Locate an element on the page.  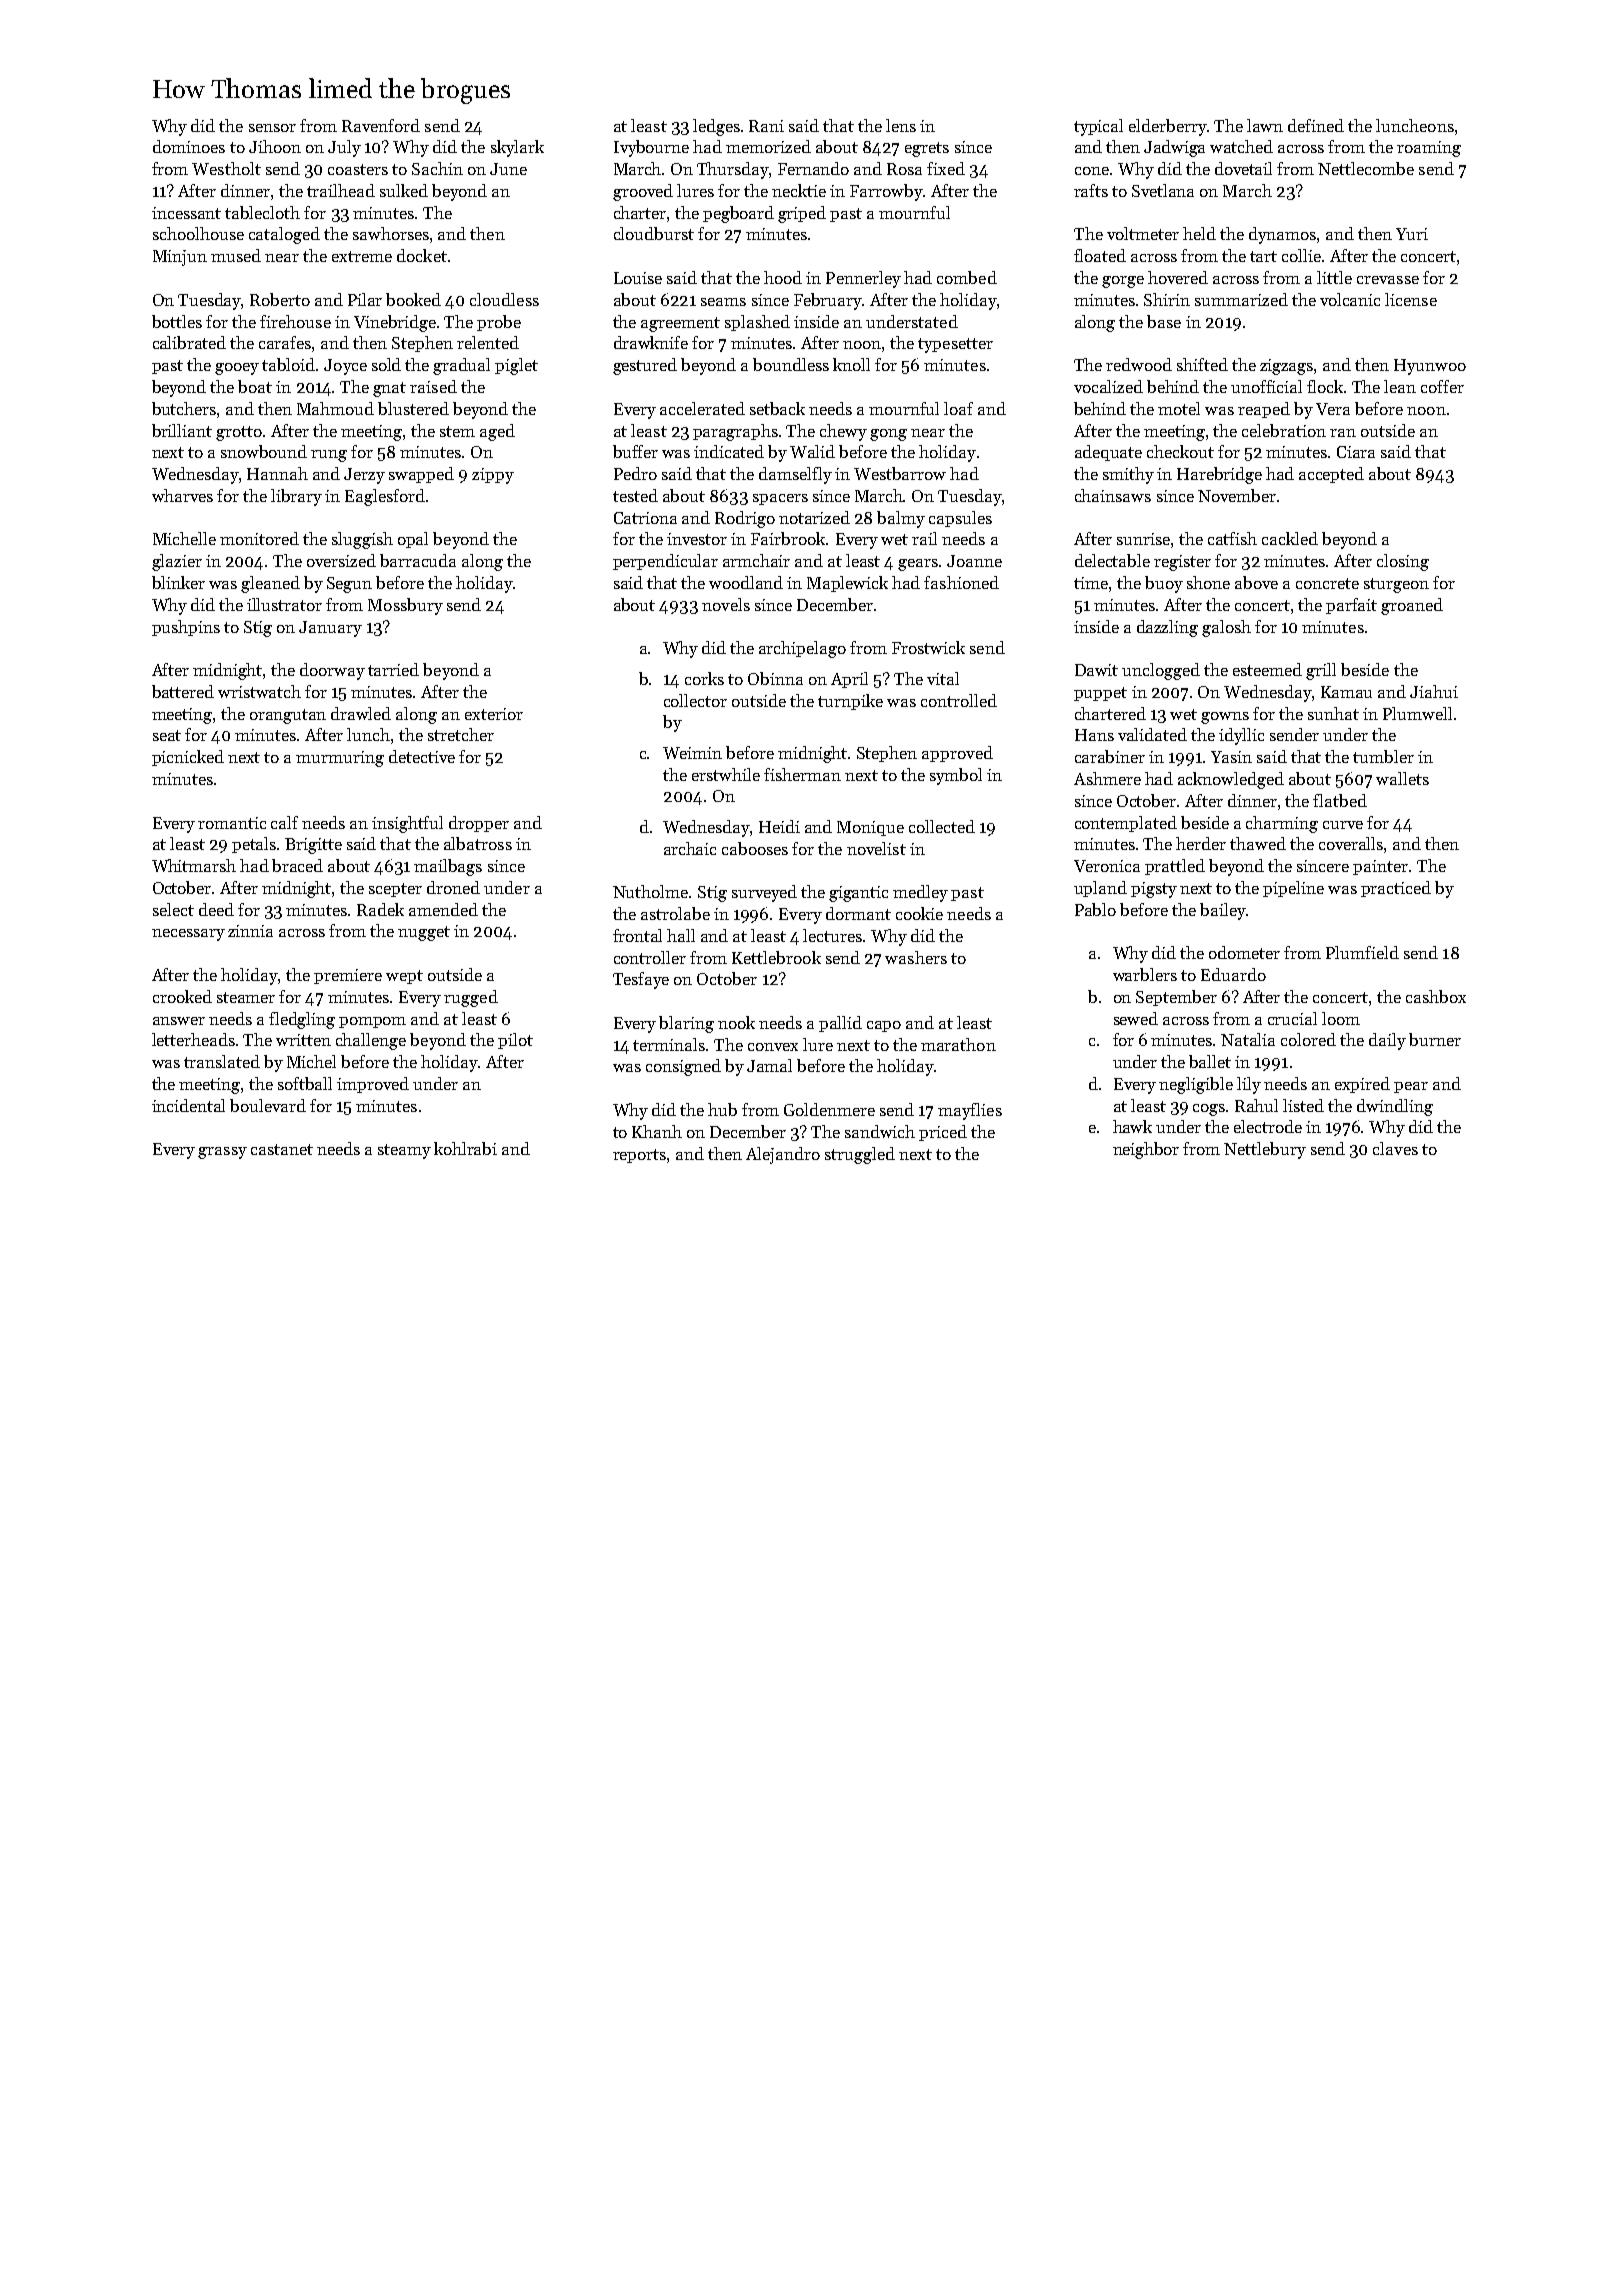
extreme is located at coordinates (362, 256).
